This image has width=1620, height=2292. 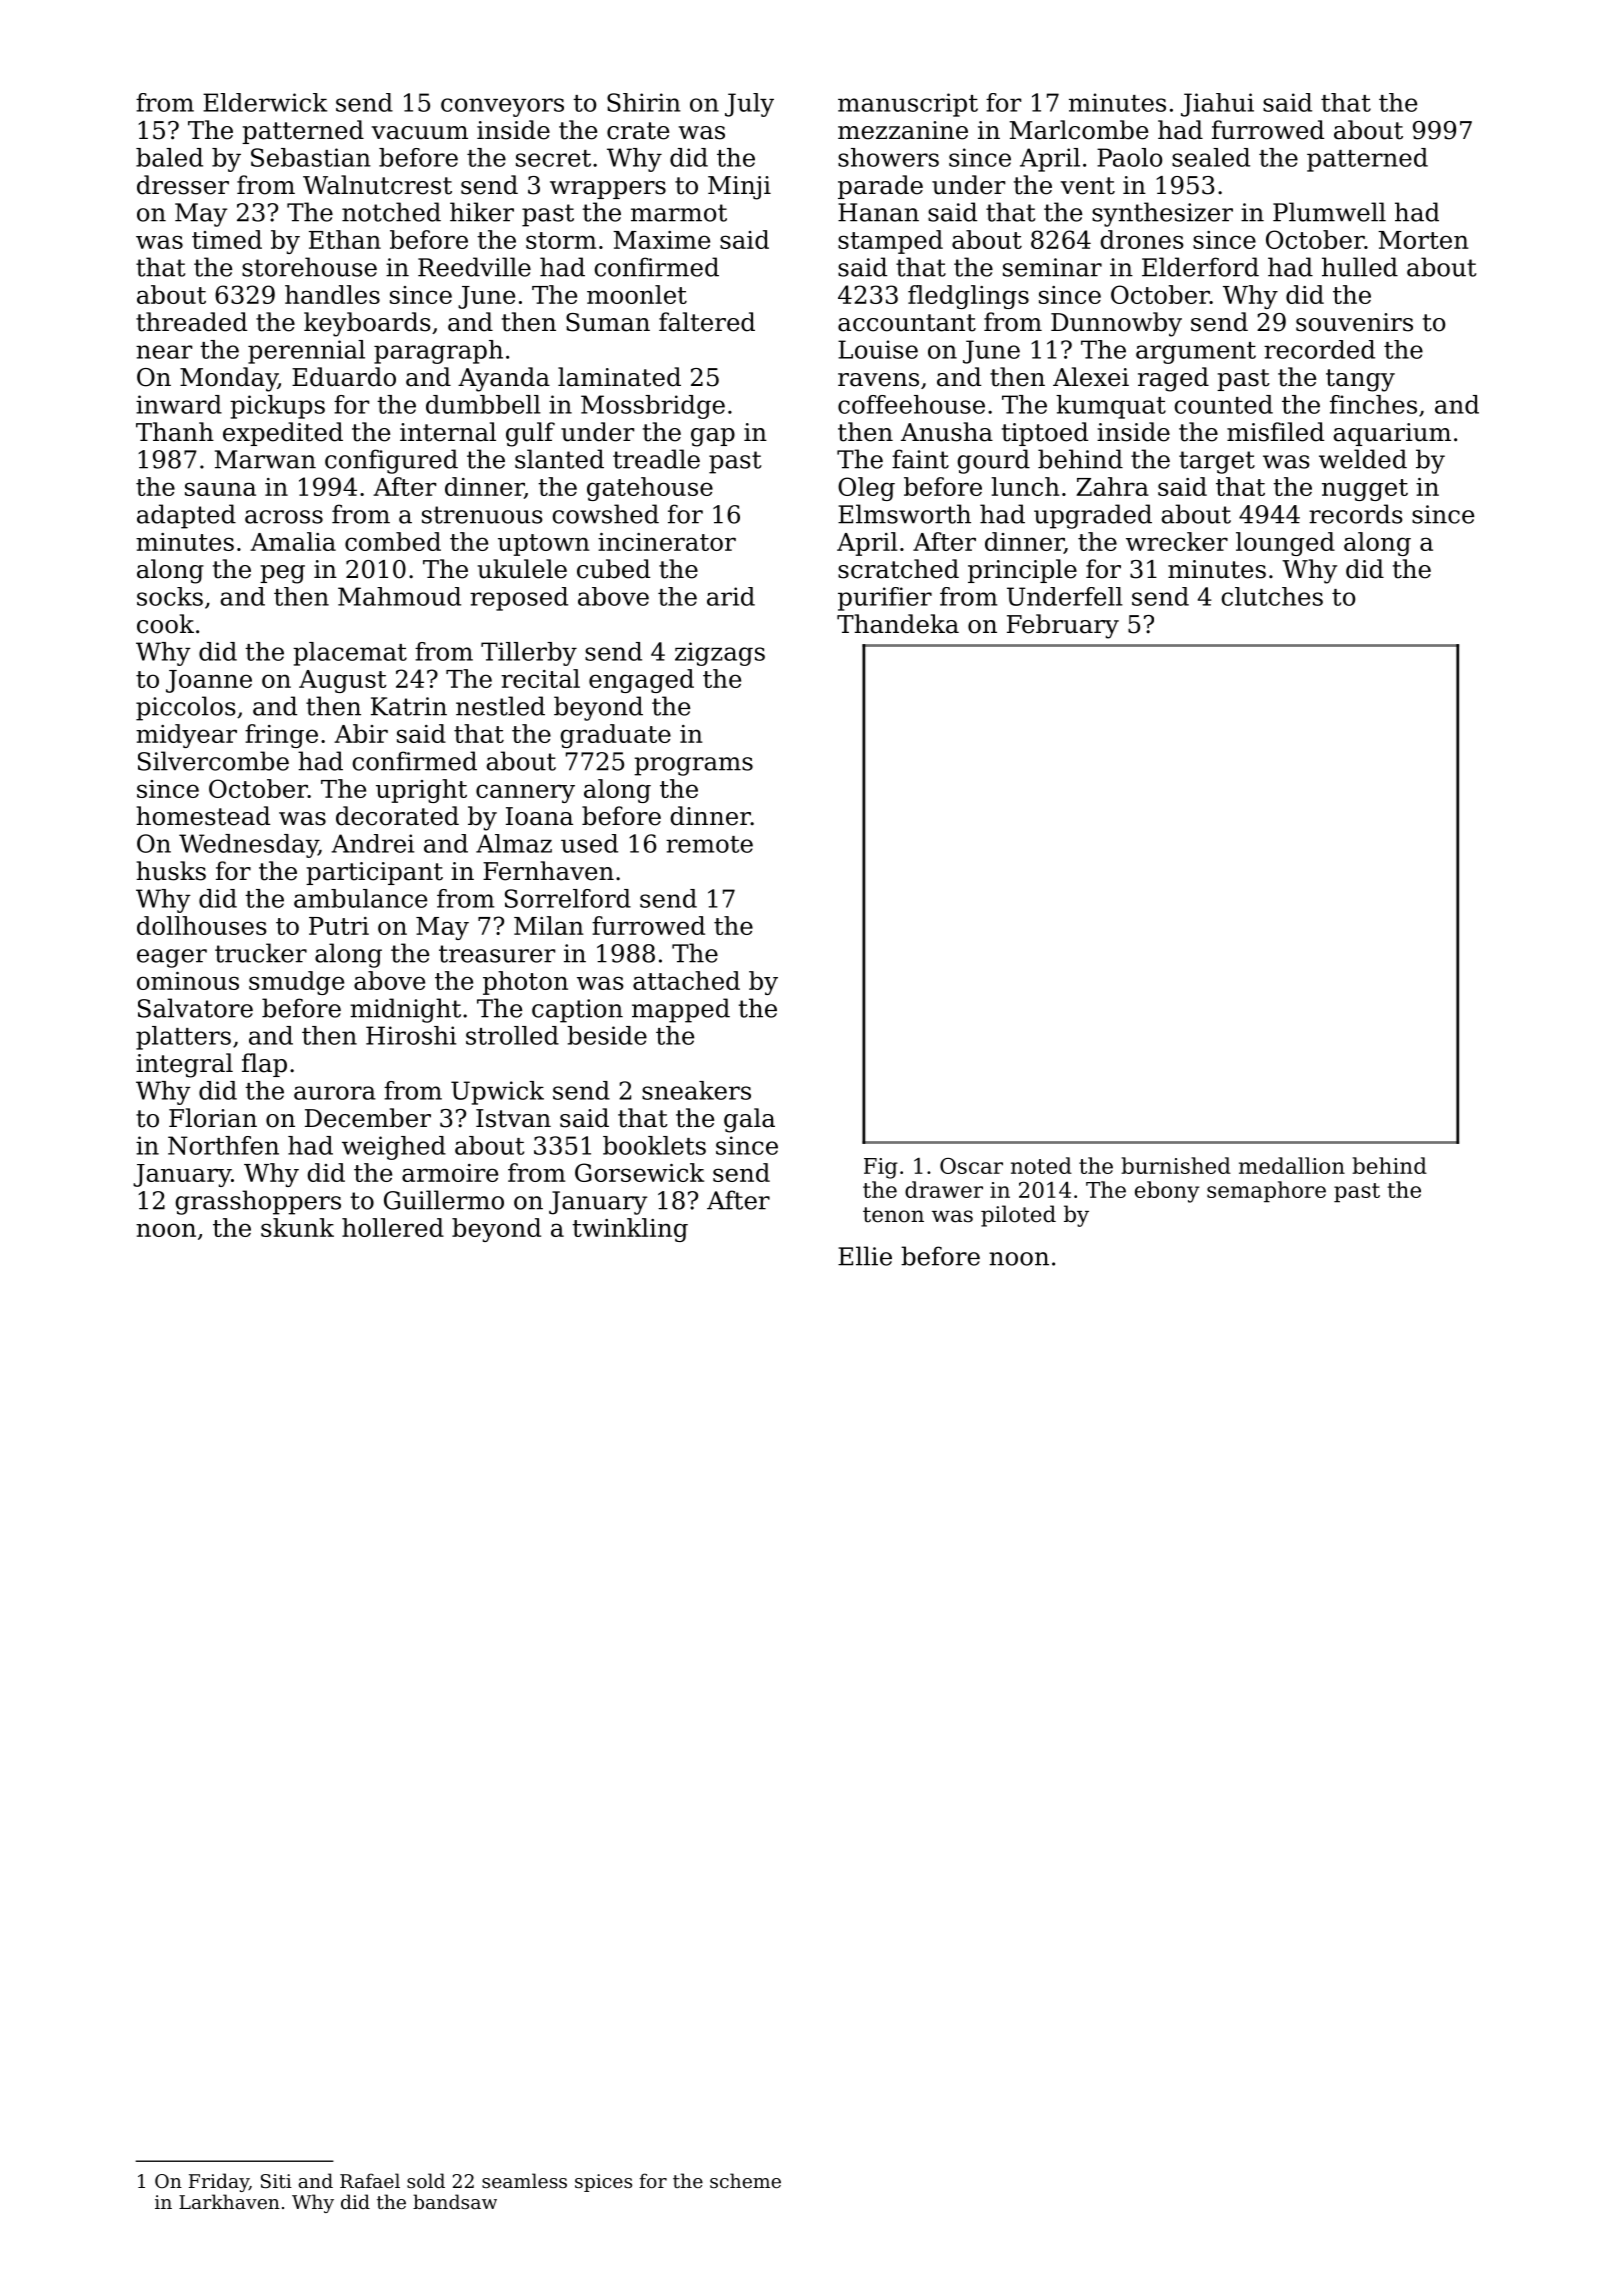 I want to click on aquarium, so click(x=1392, y=434).
